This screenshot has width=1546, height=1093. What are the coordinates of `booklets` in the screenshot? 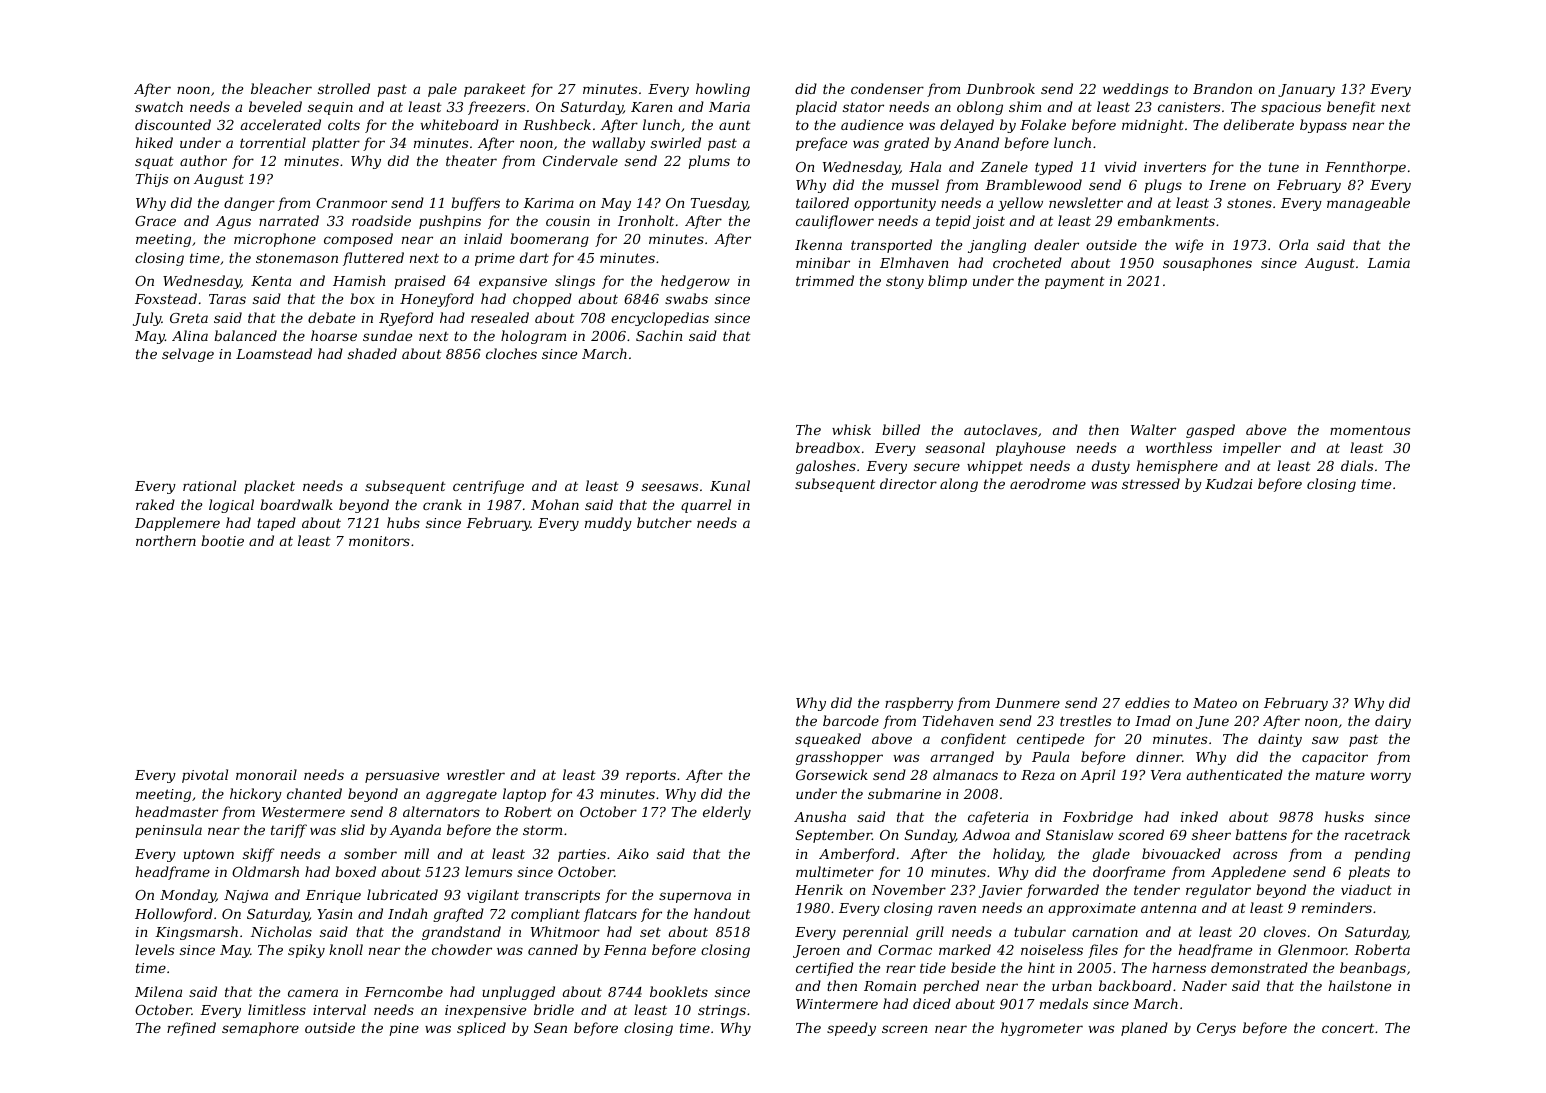 It's located at (679, 991).
